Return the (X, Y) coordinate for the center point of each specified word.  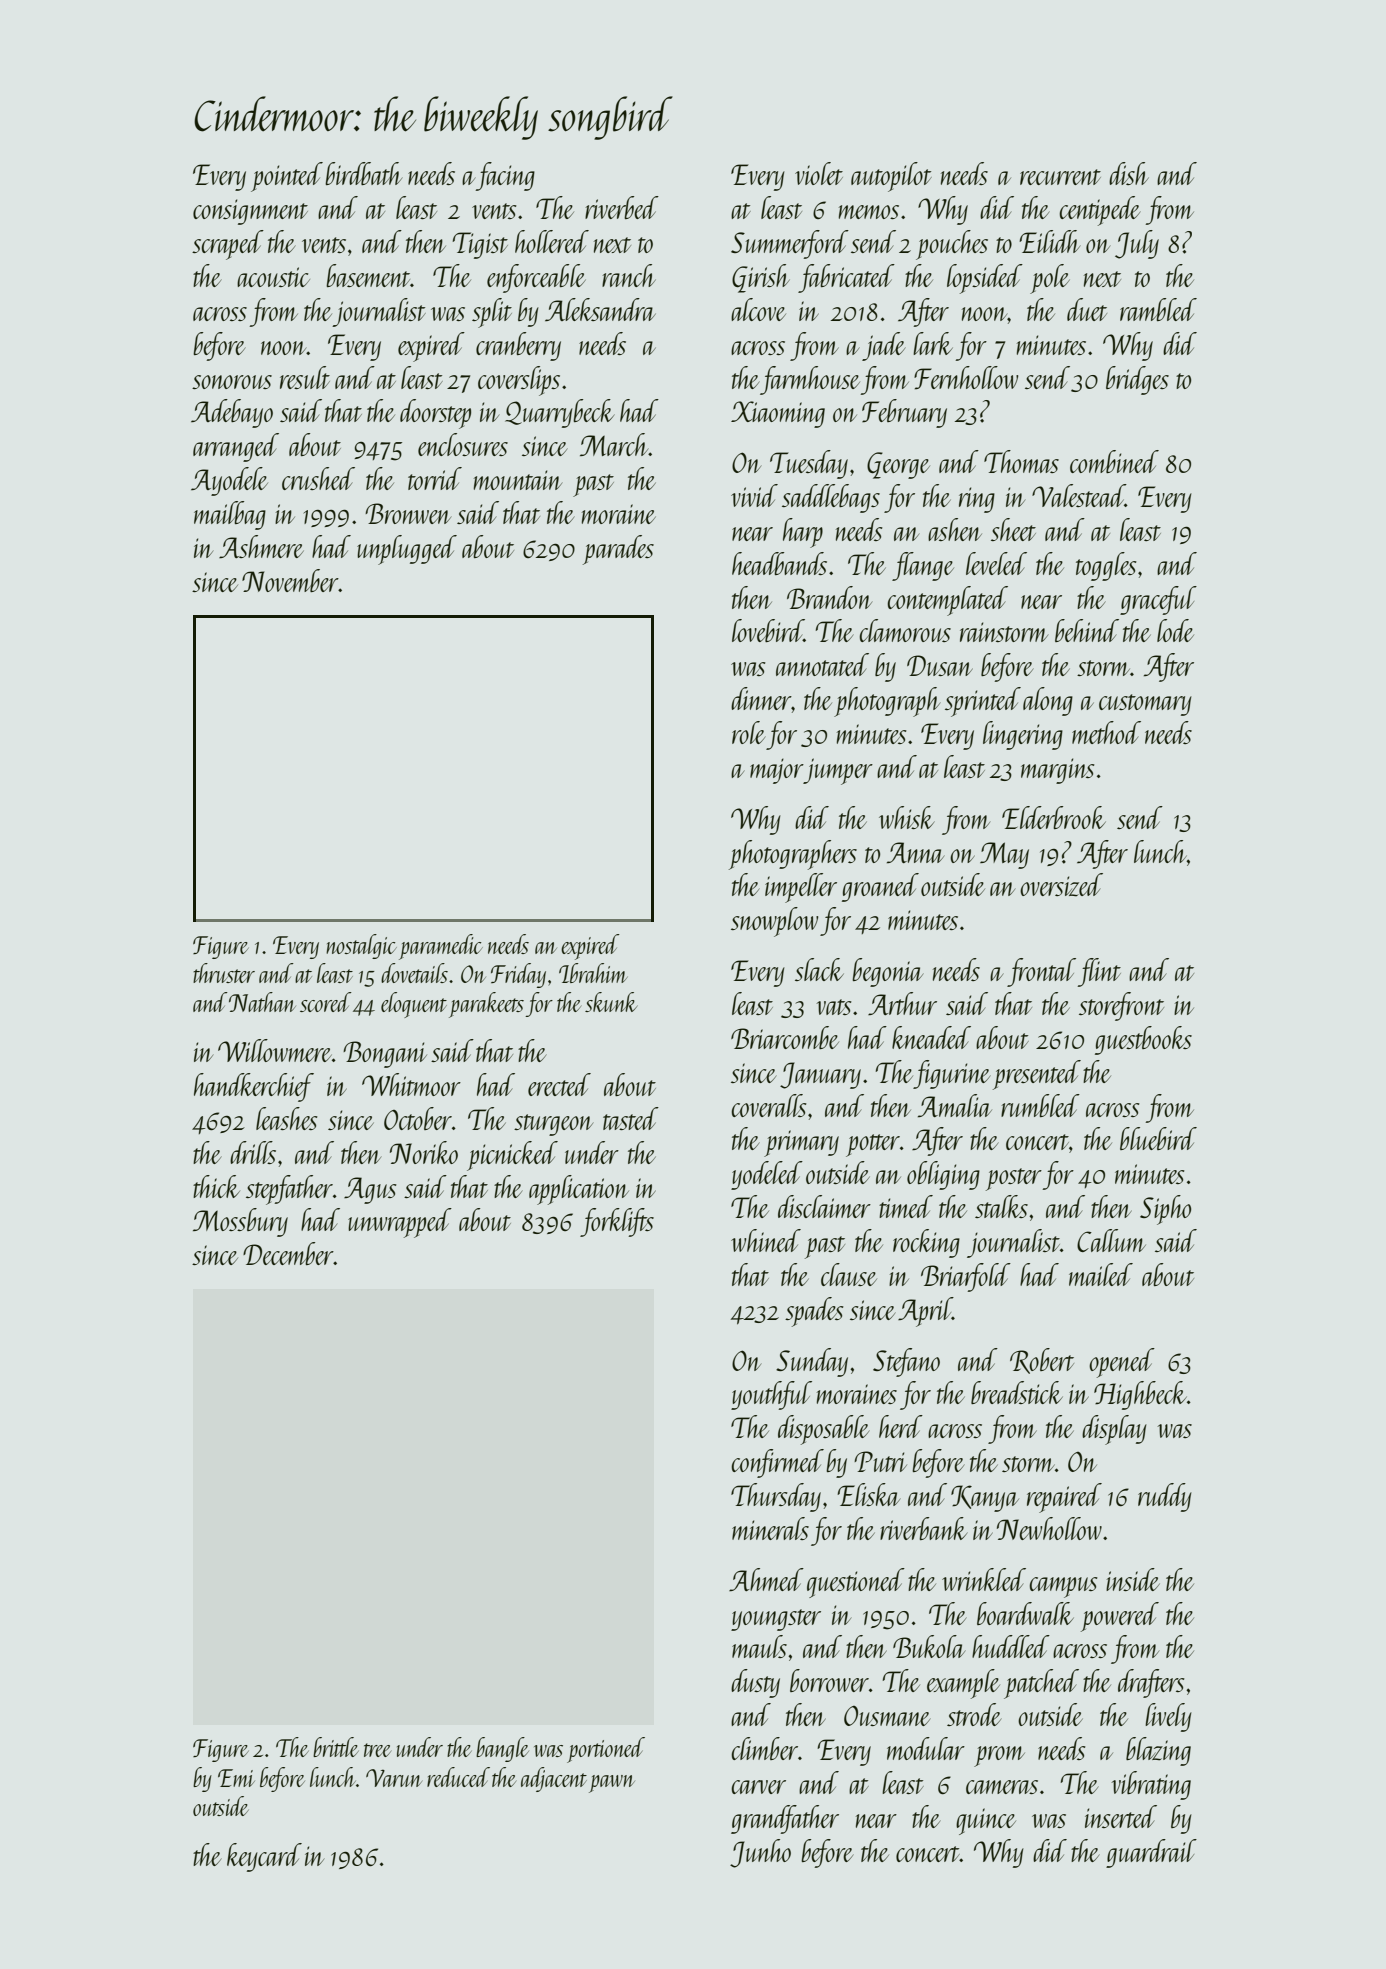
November (290, 580)
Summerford (790, 244)
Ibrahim (593, 973)
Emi (236, 1778)
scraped (228, 245)
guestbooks (1143, 1040)
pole (1050, 279)
